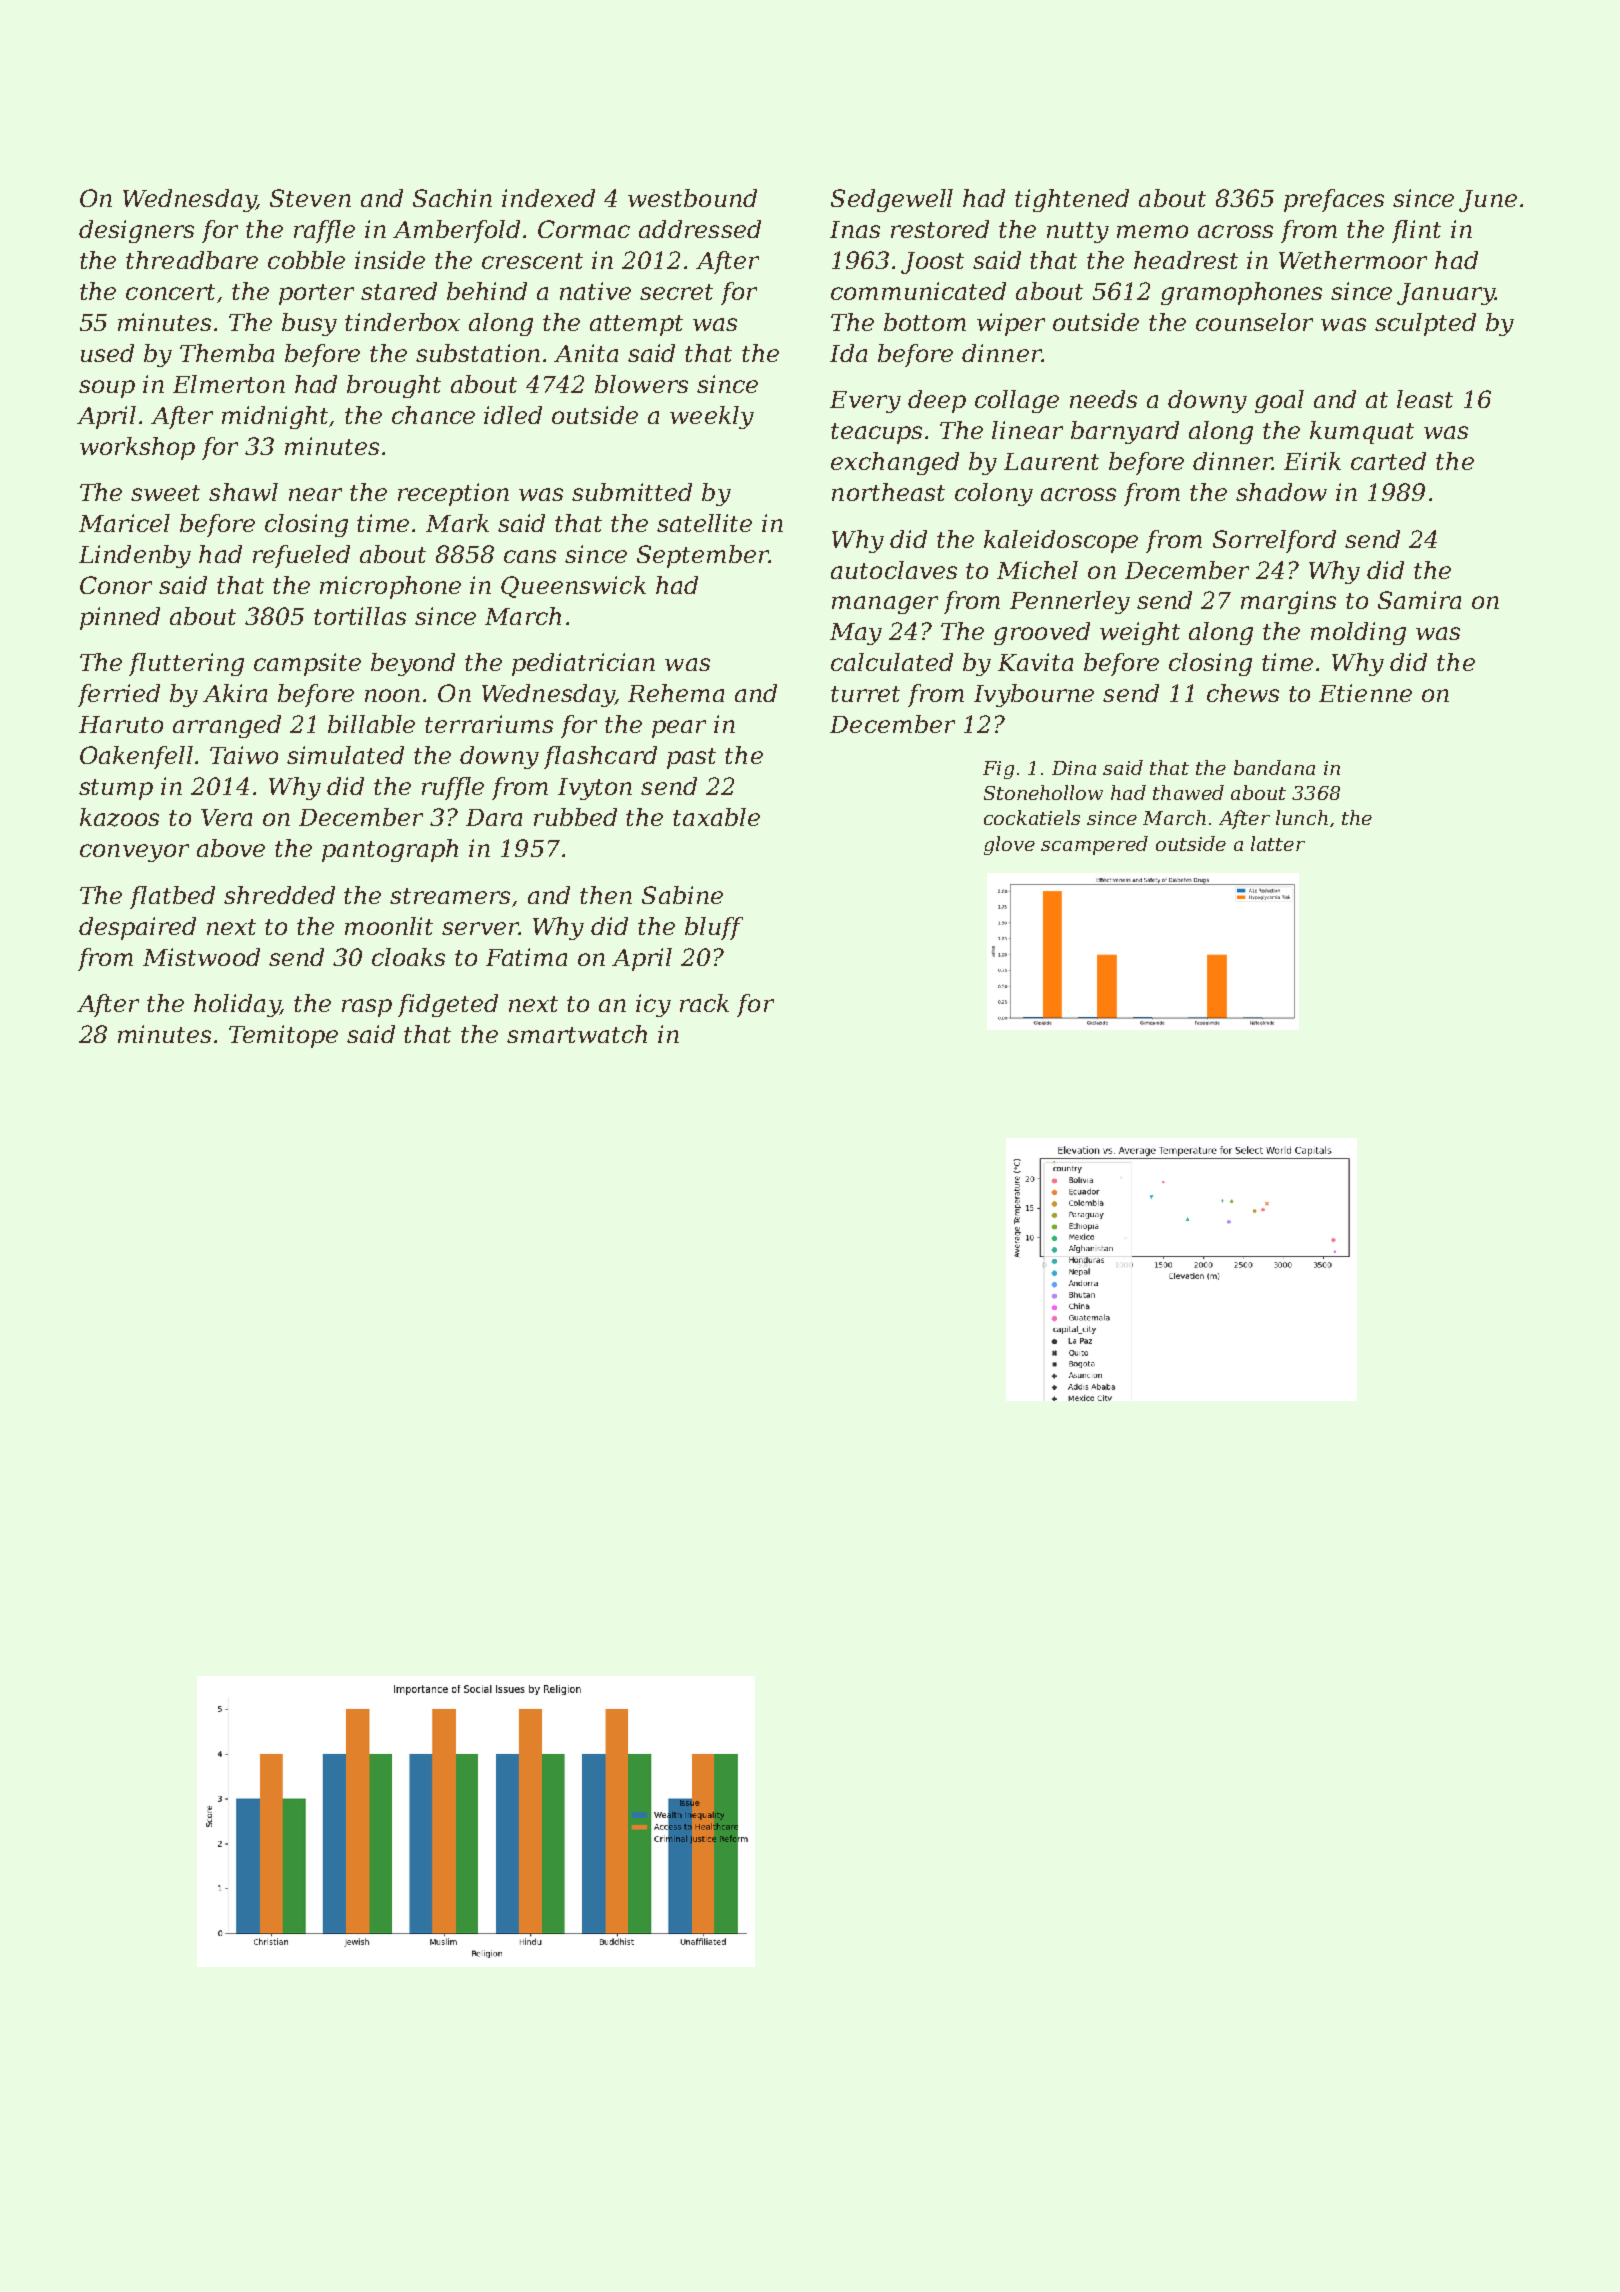 The width and height of the document is (1620, 2292). I want to click on molding, so click(1358, 633).
